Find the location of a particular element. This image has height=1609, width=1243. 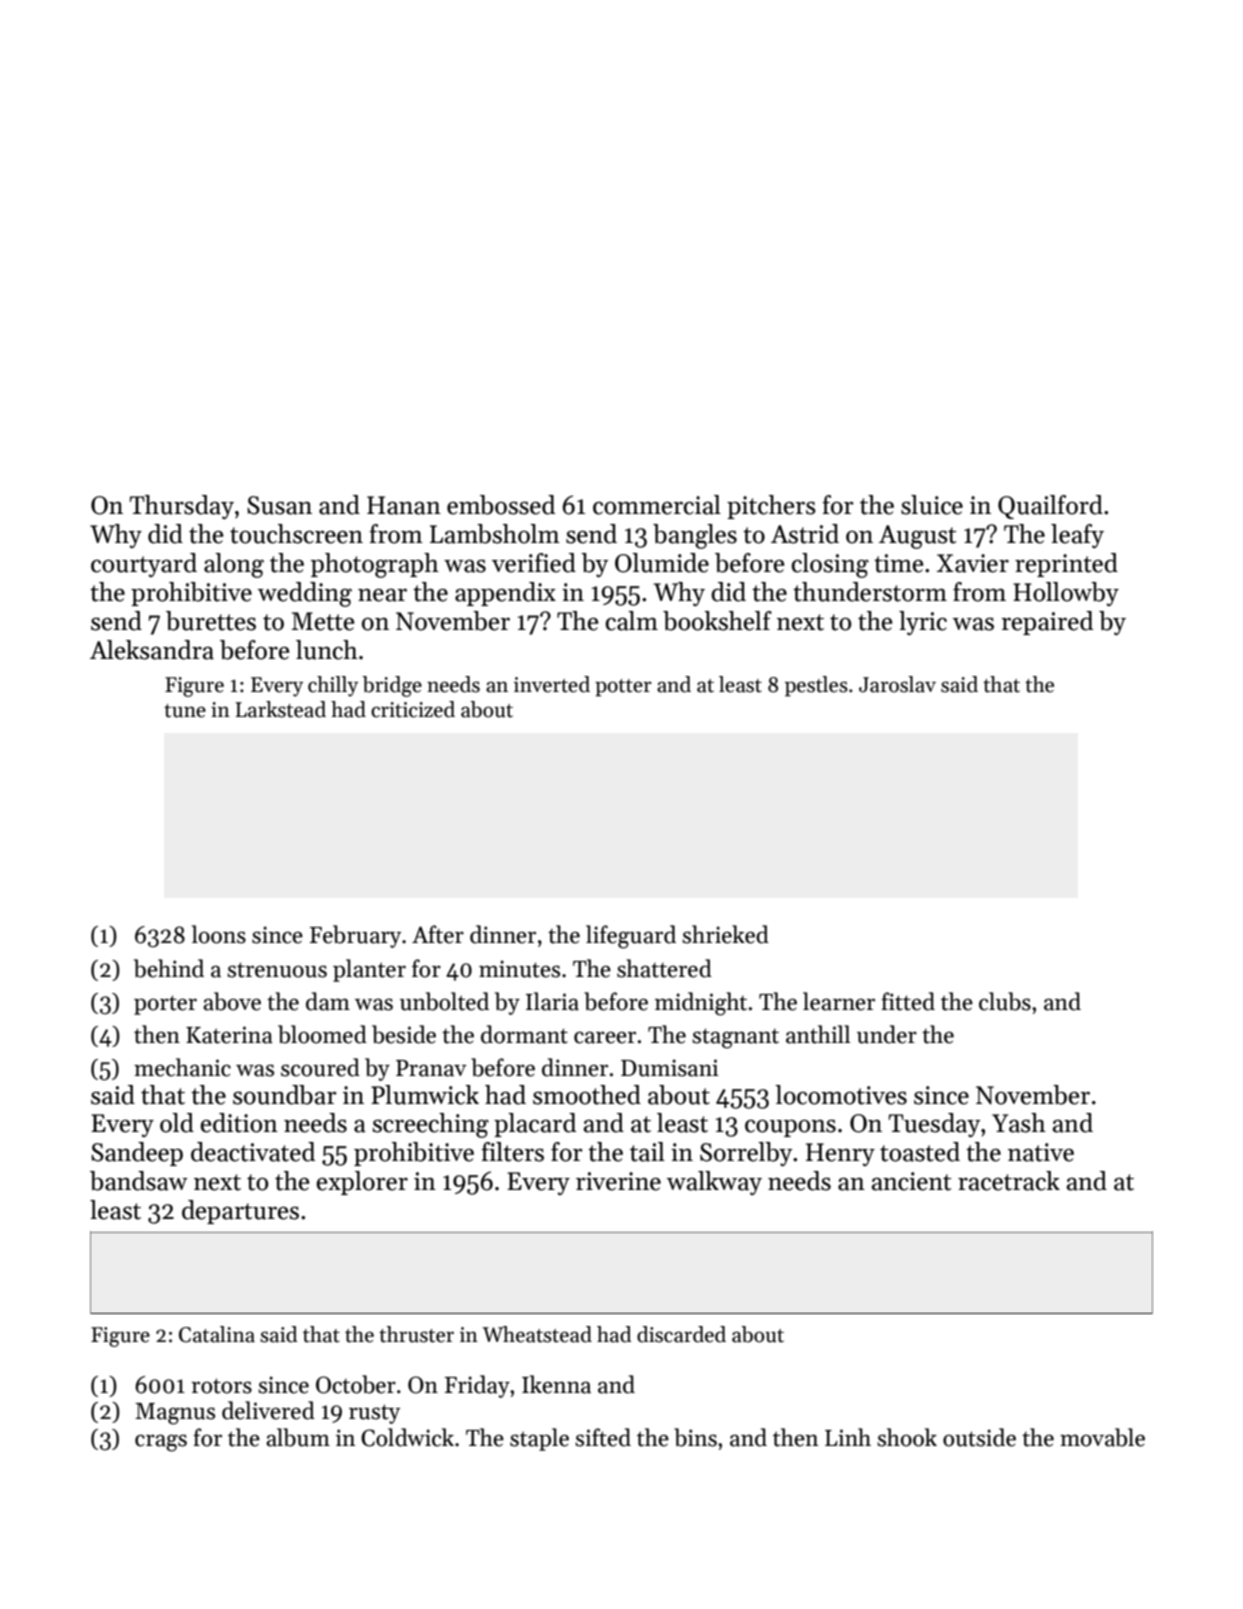

commercial is located at coordinates (657, 505).
